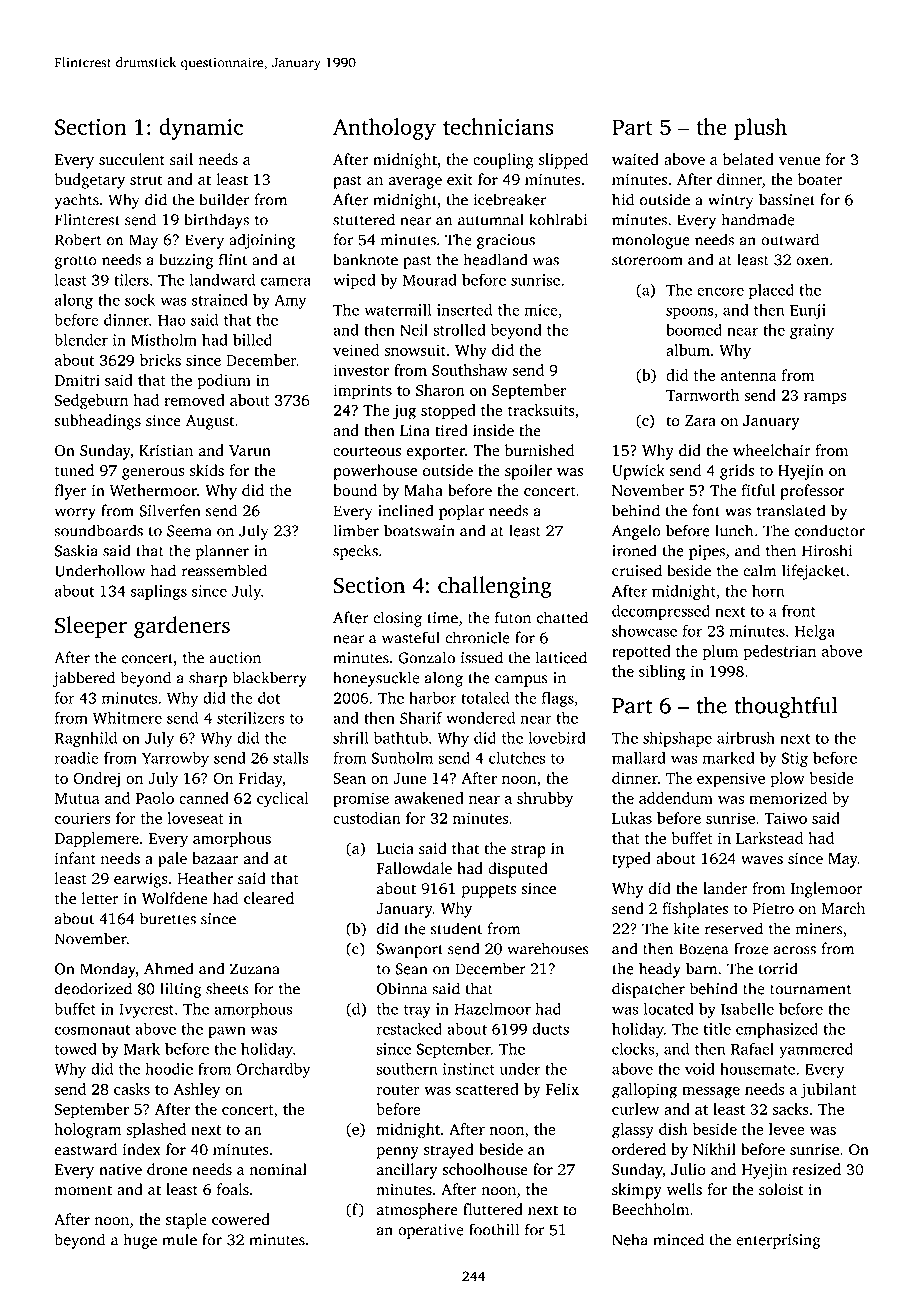 Image resolution: width=924 pixels, height=1308 pixels. I want to click on Ashley, so click(196, 1091).
